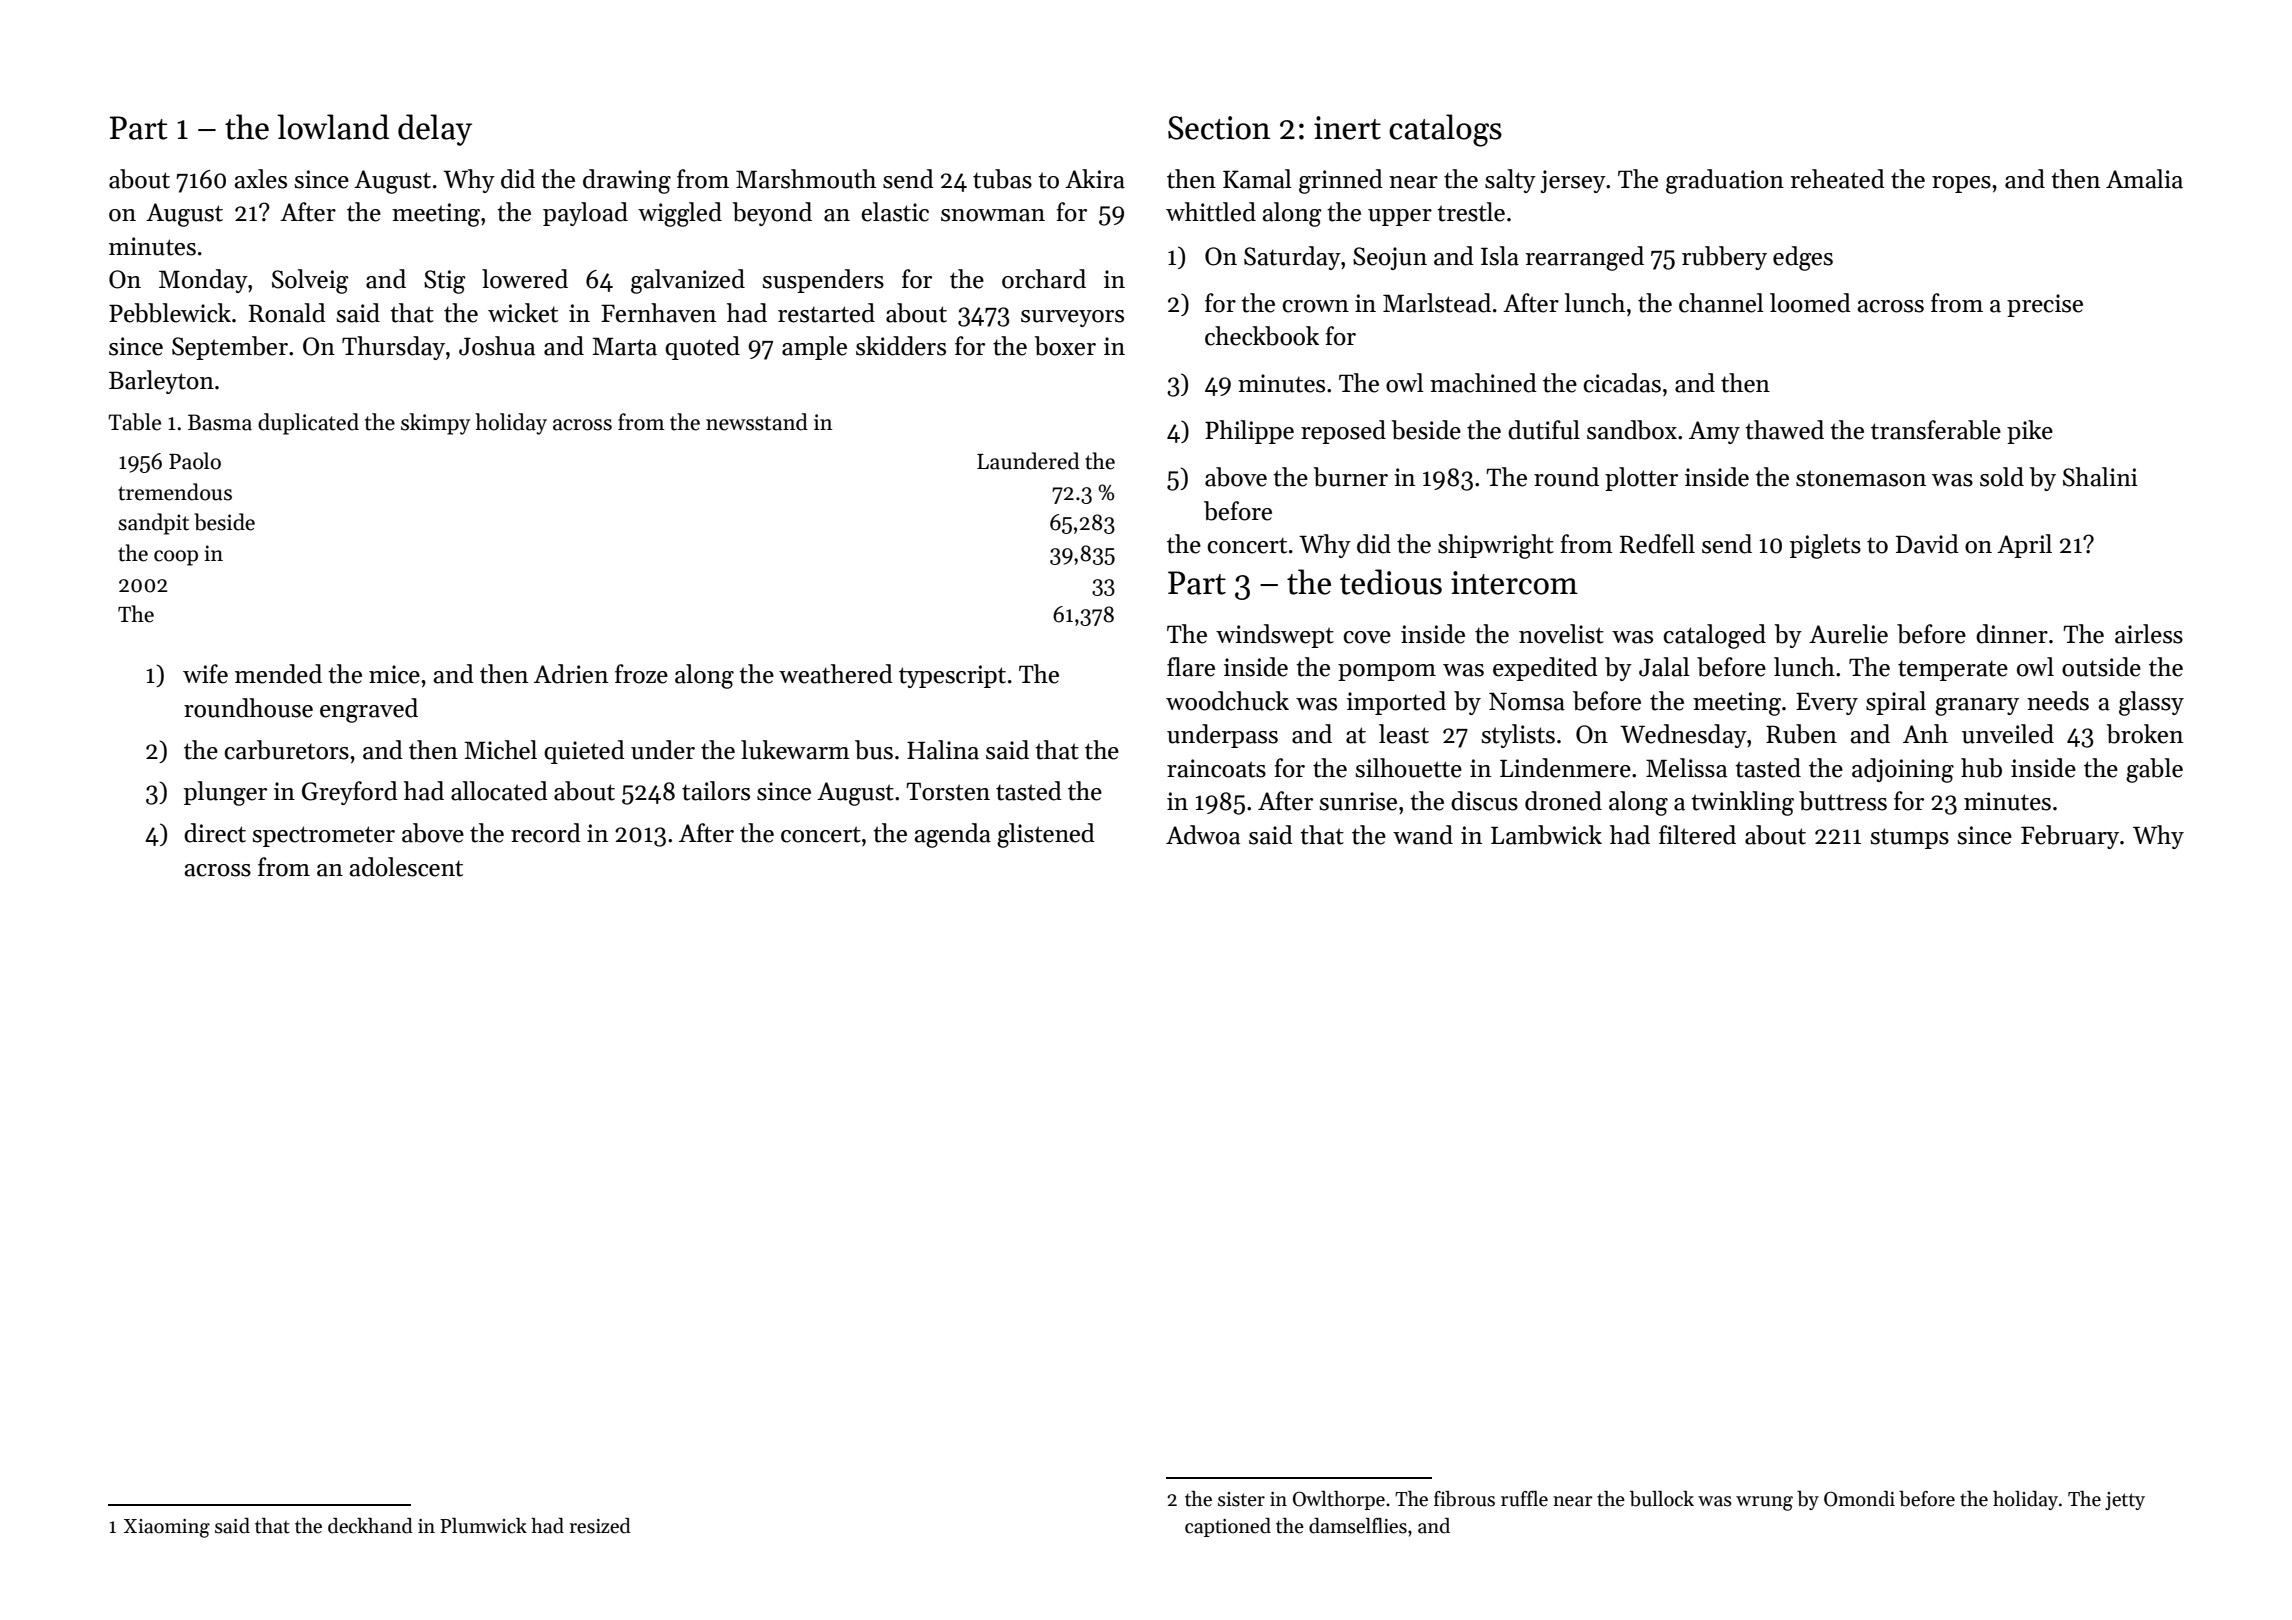  Describe the element at coordinates (1423, 835) in the screenshot. I see `wand` at that location.
